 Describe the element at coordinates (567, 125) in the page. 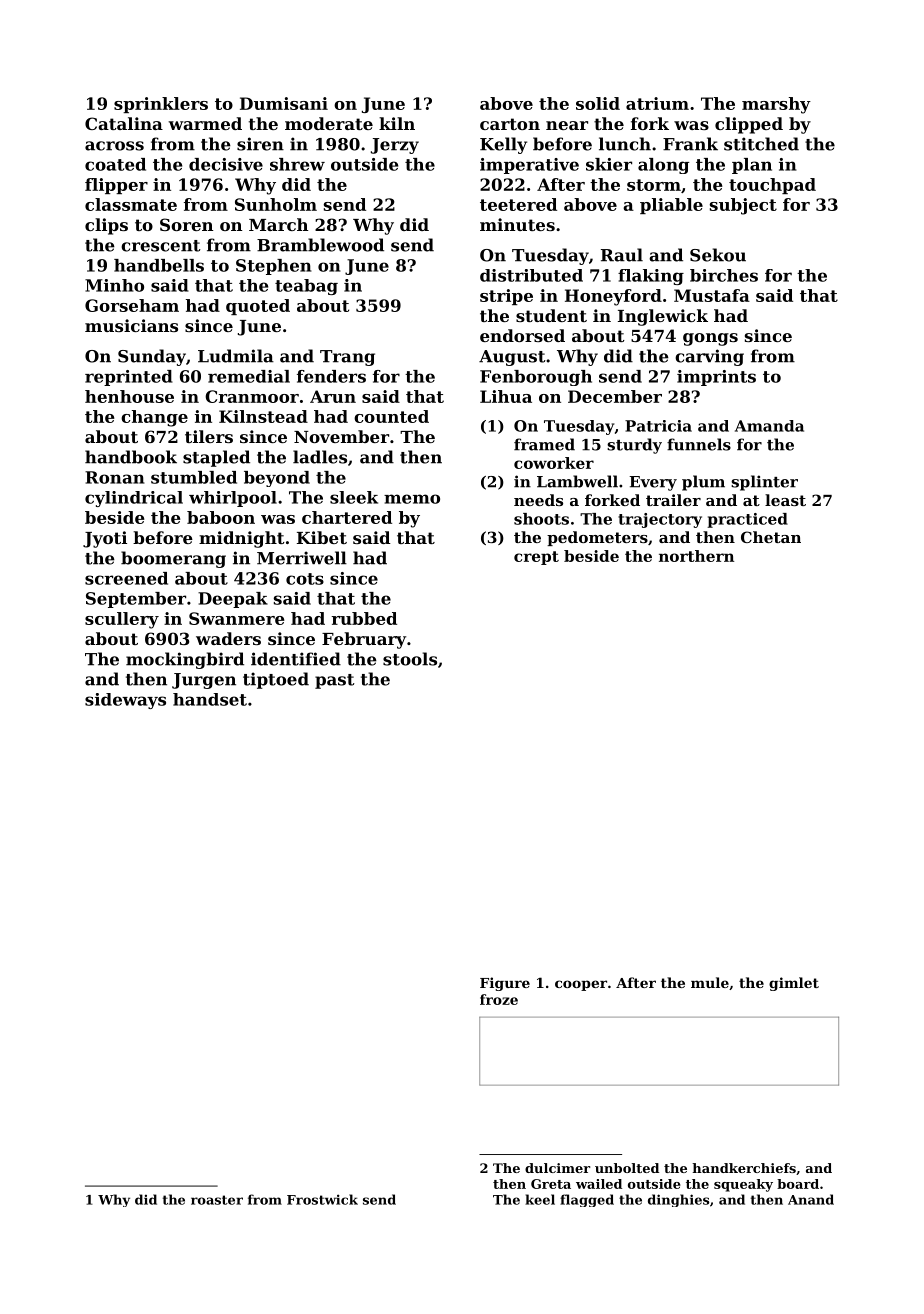

I see `near` at that location.
